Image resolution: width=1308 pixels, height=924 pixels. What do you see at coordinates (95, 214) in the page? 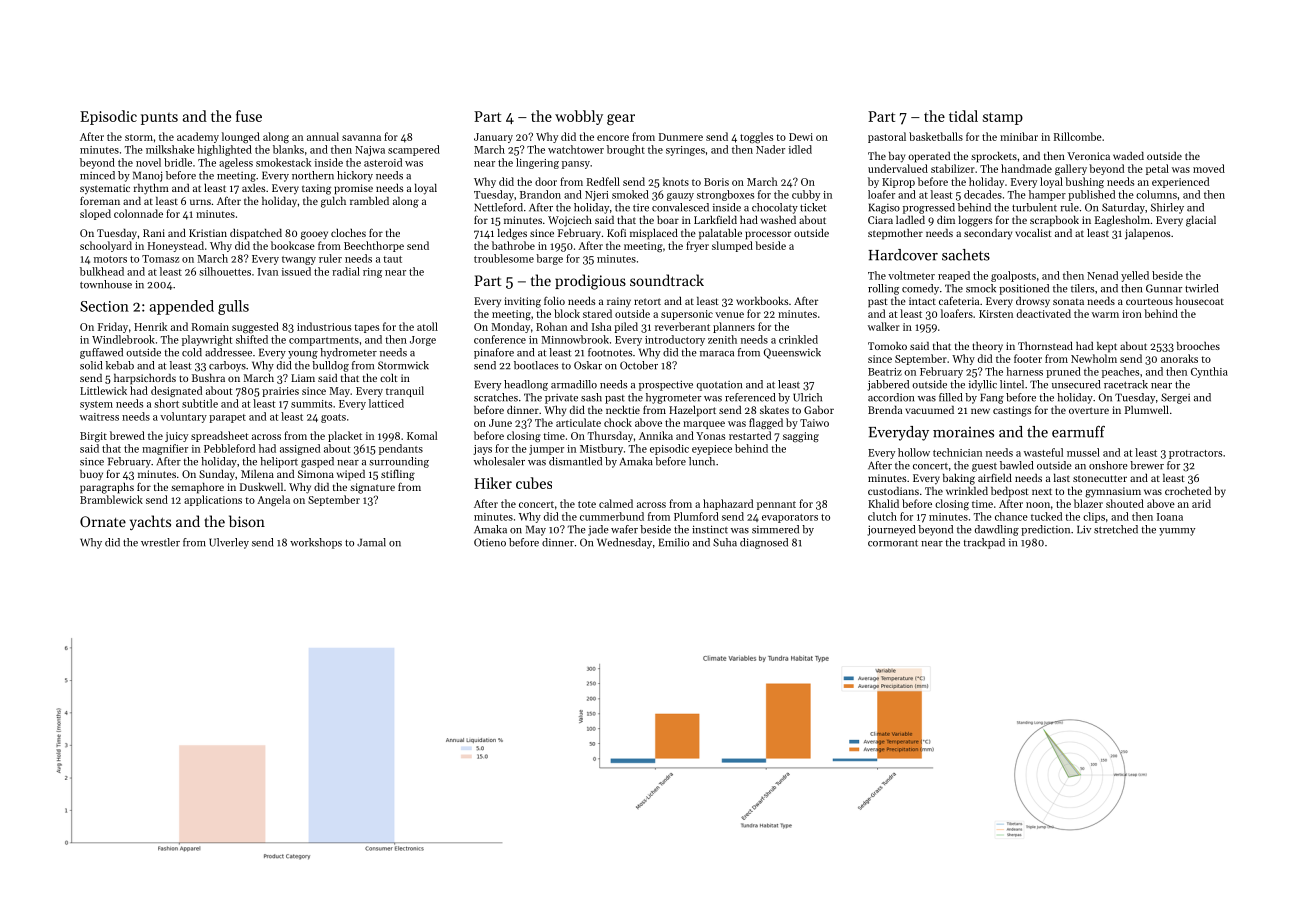
I see `sloped` at bounding box center [95, 214].
